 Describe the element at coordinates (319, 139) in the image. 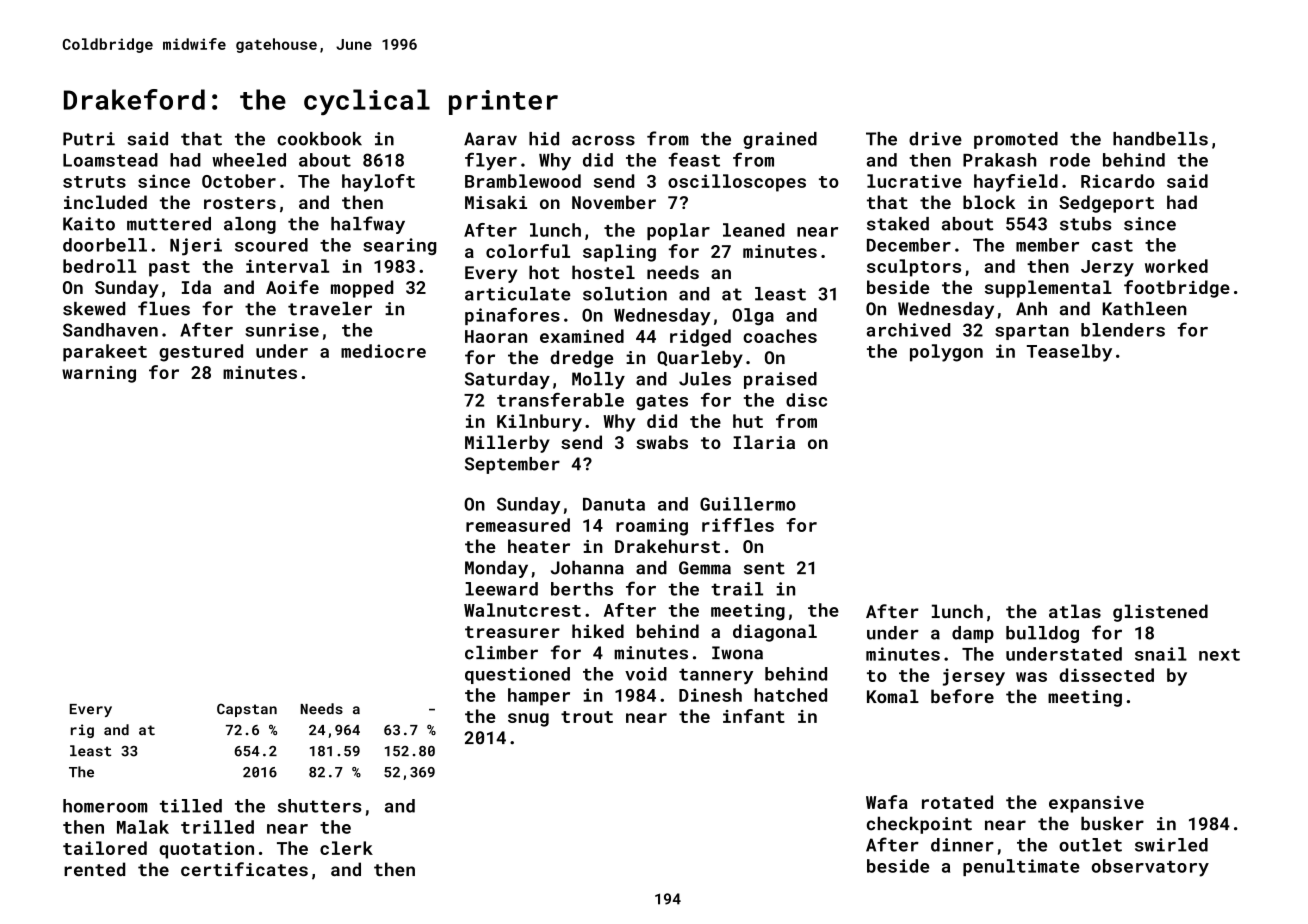

I see `cookbook` at that location.
